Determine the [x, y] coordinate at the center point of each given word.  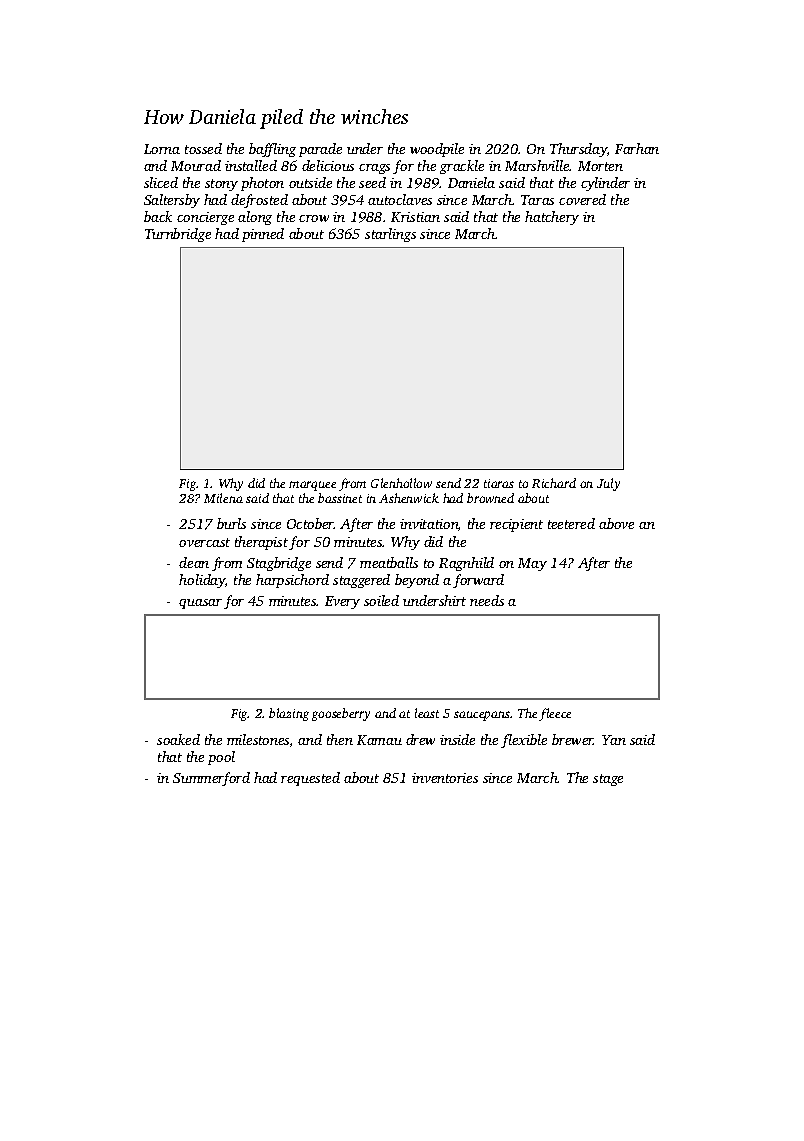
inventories [445, 778]
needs [487, 600]
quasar [200, 604]
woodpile [437, 150]
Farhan [637, 148]
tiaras [499, 483]
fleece [555, 714]
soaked [178, 739]
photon [262, 184]
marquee [312, 486]
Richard [554, 483]
